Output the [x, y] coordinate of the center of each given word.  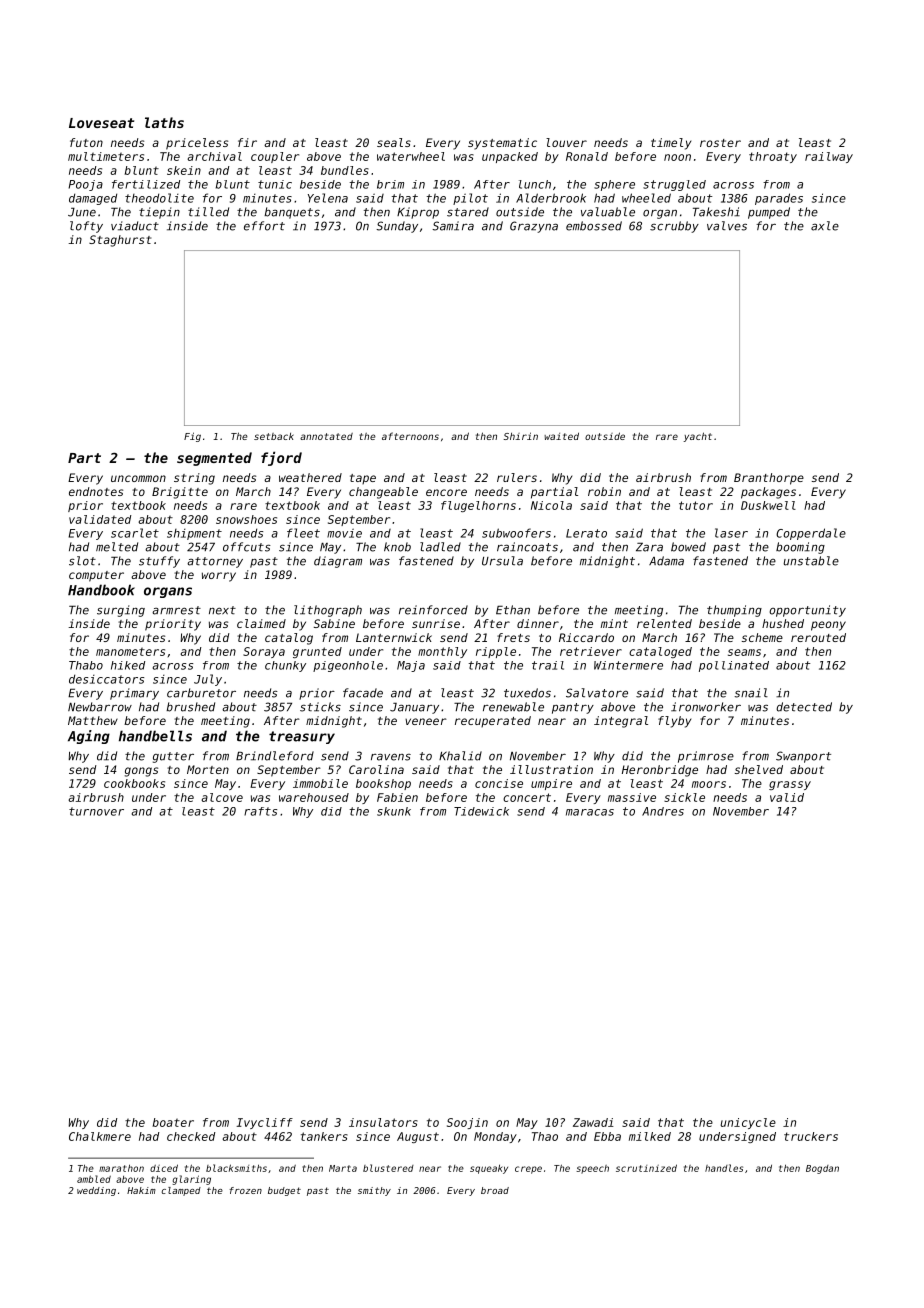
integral [621, 722]
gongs [141, 772]
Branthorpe [769, 479]
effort [264, 226]
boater [173, 1122]
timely [671, 144]
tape [363, 479]
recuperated [493, 721]
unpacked [510, 157]
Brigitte [180, 493]
